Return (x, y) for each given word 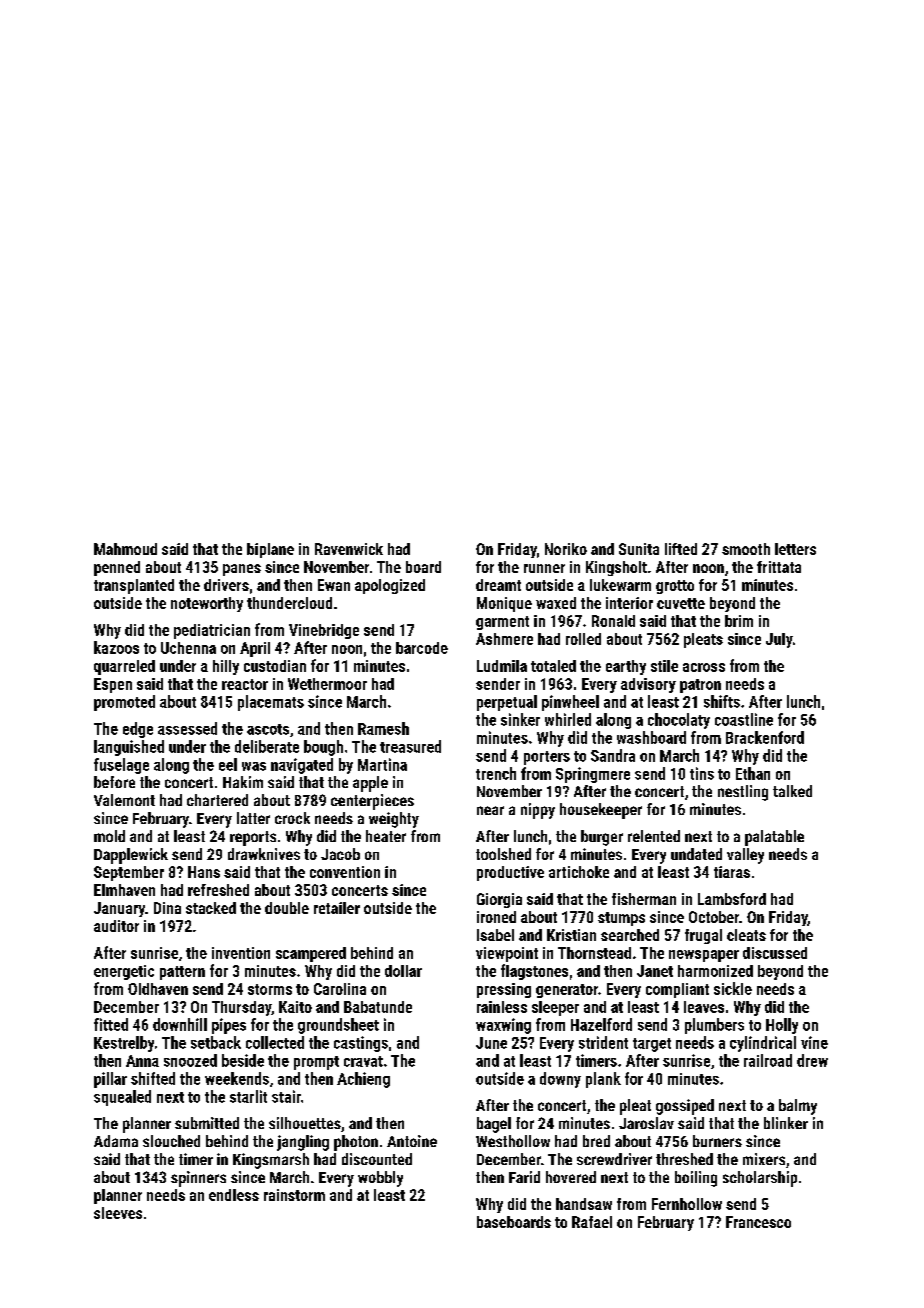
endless (234, 1195)
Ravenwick (349, 549)
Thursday (241, 1008)
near (490, 810)
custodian (275, 666)
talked (792, 791)
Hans (204, 872)
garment (502, 623)
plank (603, 1080)
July (779, 640)
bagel (494, 1125)
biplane (270, 550)
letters (795, 549)
